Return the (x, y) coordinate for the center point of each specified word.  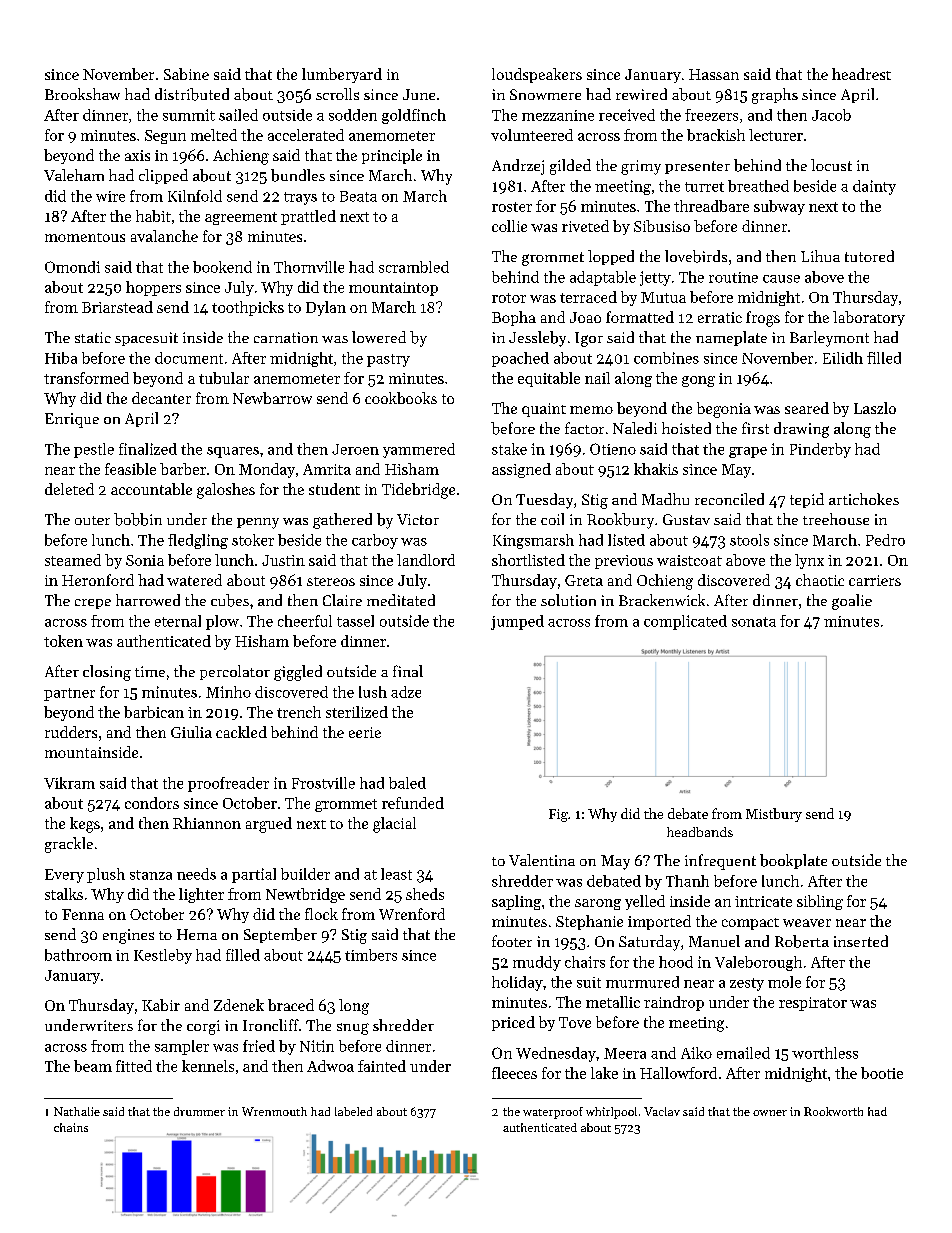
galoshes (226, 491)
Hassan (714, 74)
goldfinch (414, 116)
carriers (875, 580)
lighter (201, 895)
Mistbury (774, 815)
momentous (85, 237)
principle (392, 156)
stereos (331, 581)
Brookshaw (82, 94)
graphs (775, 96)
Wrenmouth (274, 1111)
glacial (394, 825)
